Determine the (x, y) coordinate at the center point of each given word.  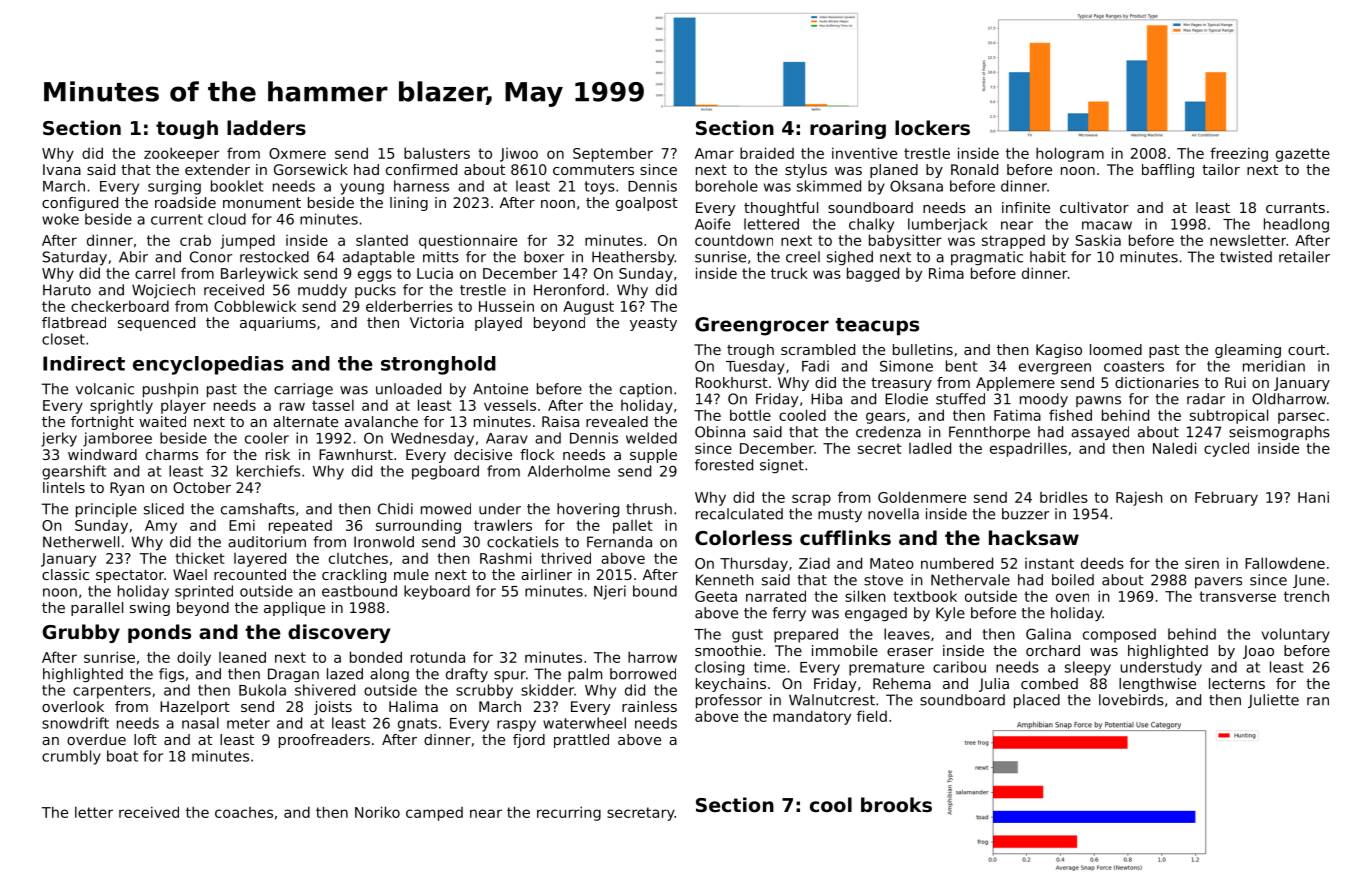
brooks (896, 804)
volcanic (105, 389)
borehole (727, 186)
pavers (1218, 583)
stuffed (960, 399)
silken (865, 596)
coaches (244, 812)
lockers (932, 127)
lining (409, 204)
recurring (569, 813)
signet (782, 466)
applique (294, 609)
